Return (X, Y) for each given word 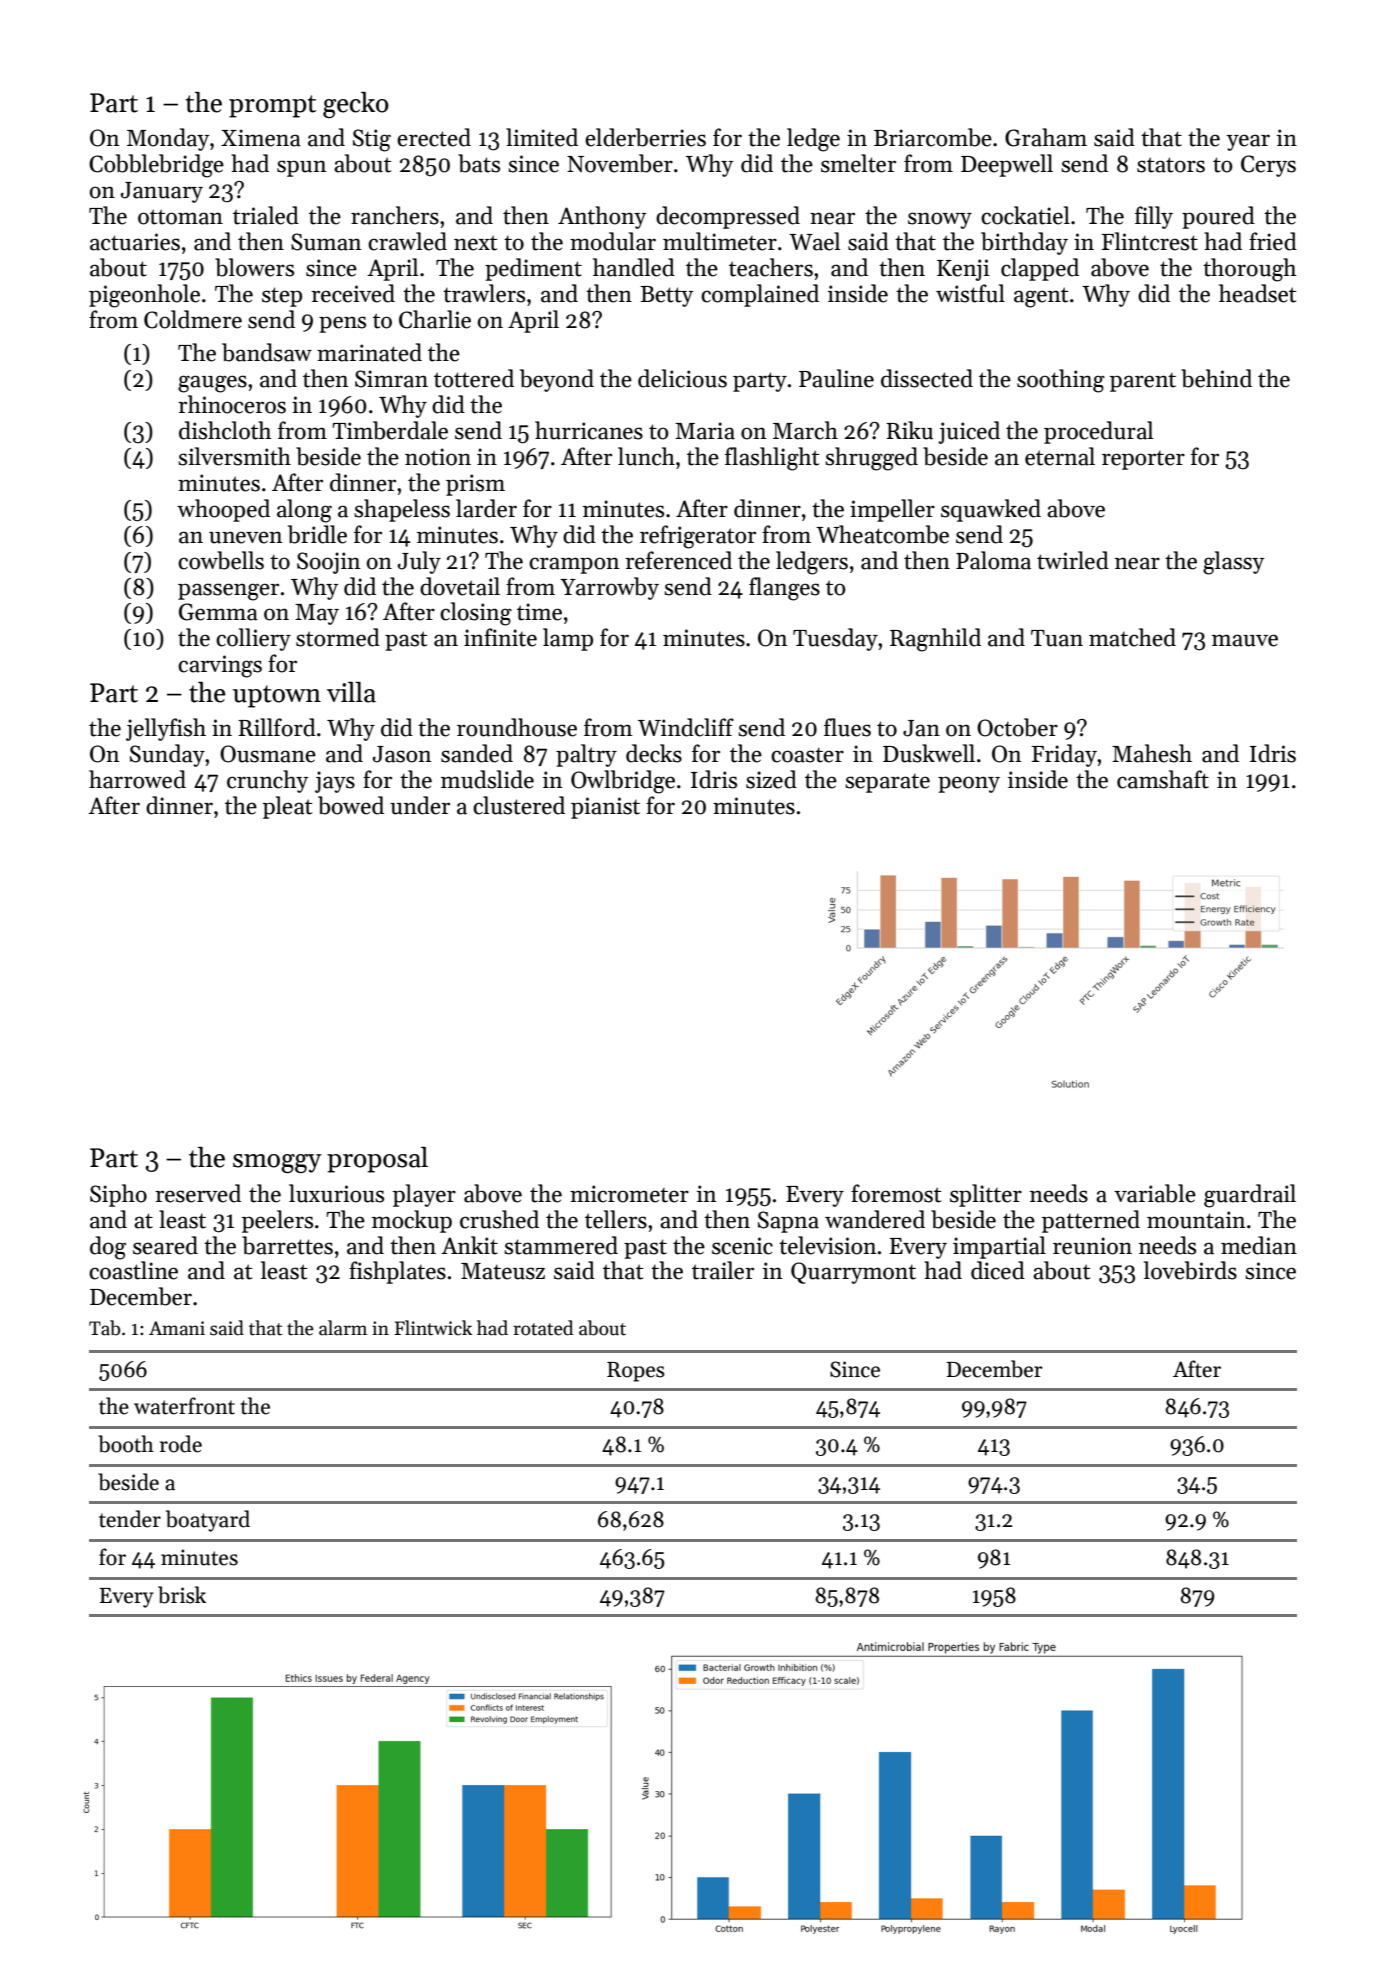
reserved (198, 1193)
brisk (182, 1595)
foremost (896, 1193)
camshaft (1163, 779)
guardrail (1250, 1196)
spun (302, 168)
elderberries (645, 137)
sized (771, 779)
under (420, 805)
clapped (1040, 269)
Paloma (993, 560)
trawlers (484, 293)
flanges (784, 589)
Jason (402, 754)
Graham (1046, 137)
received (353, 293)
